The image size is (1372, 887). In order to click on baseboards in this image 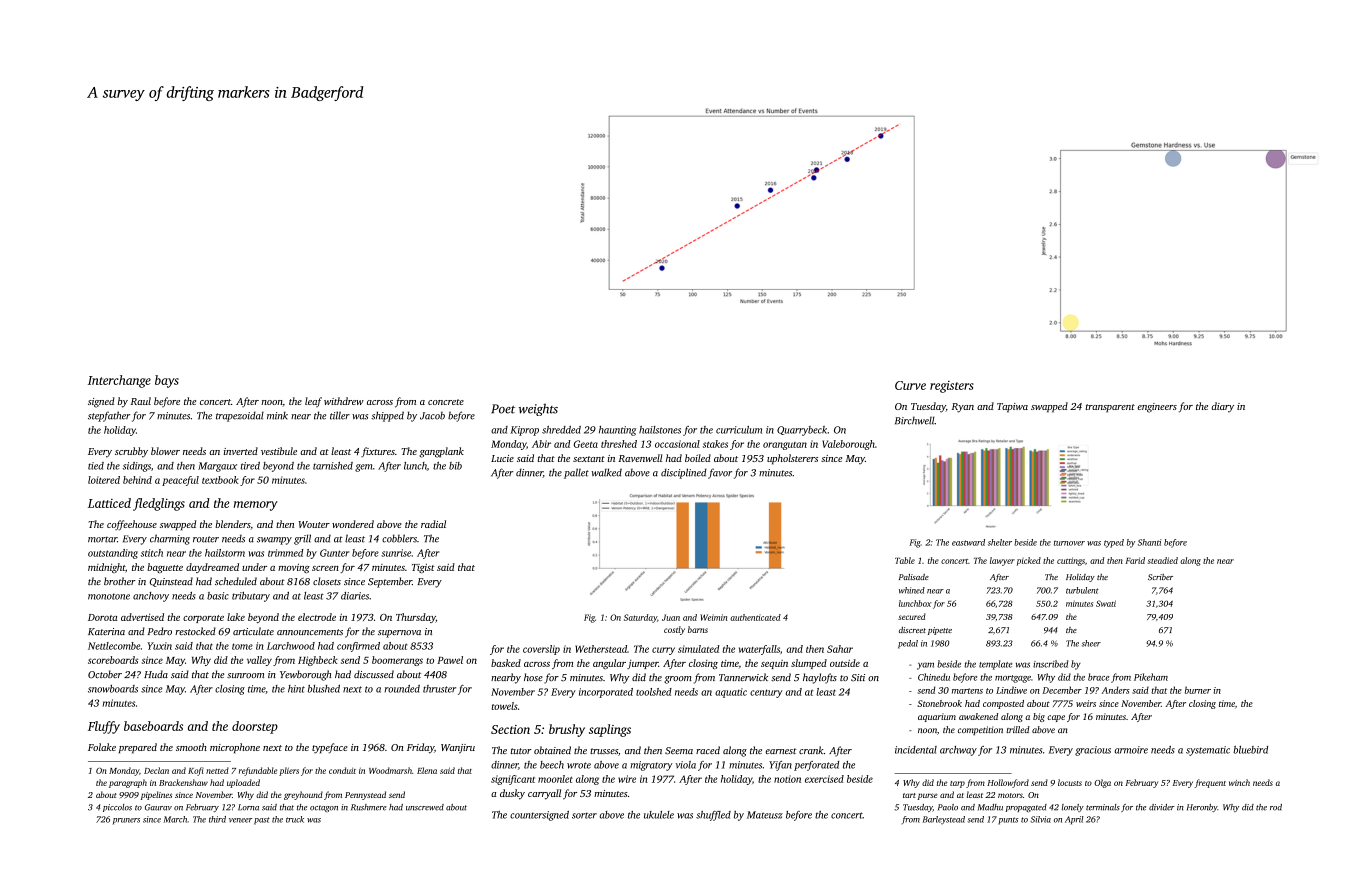, I will do `click(153, 726)`.
